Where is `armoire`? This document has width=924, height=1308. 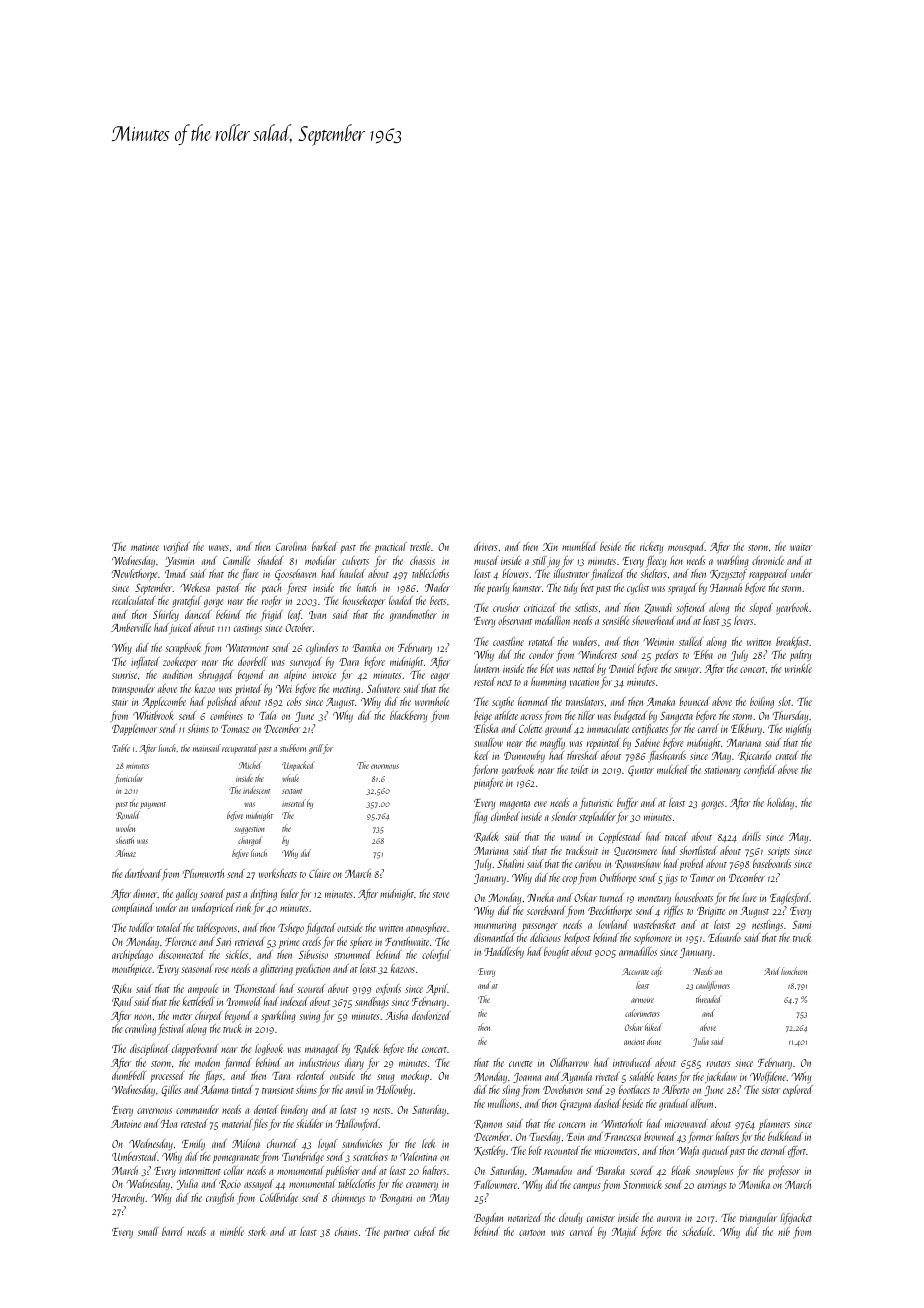
armoire is located at coordinates (642, 1000).
